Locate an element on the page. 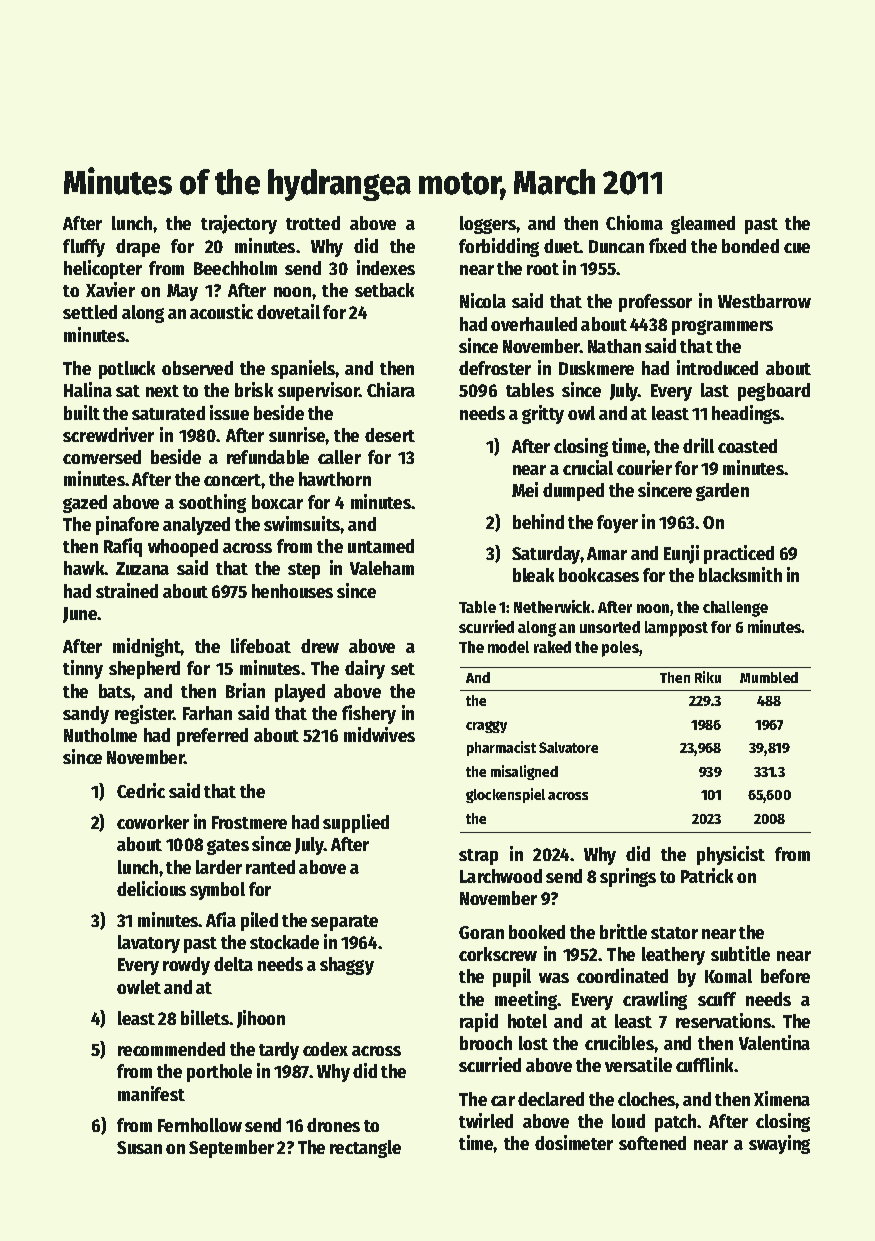  manifest is located at coordinates (151, 1093).
